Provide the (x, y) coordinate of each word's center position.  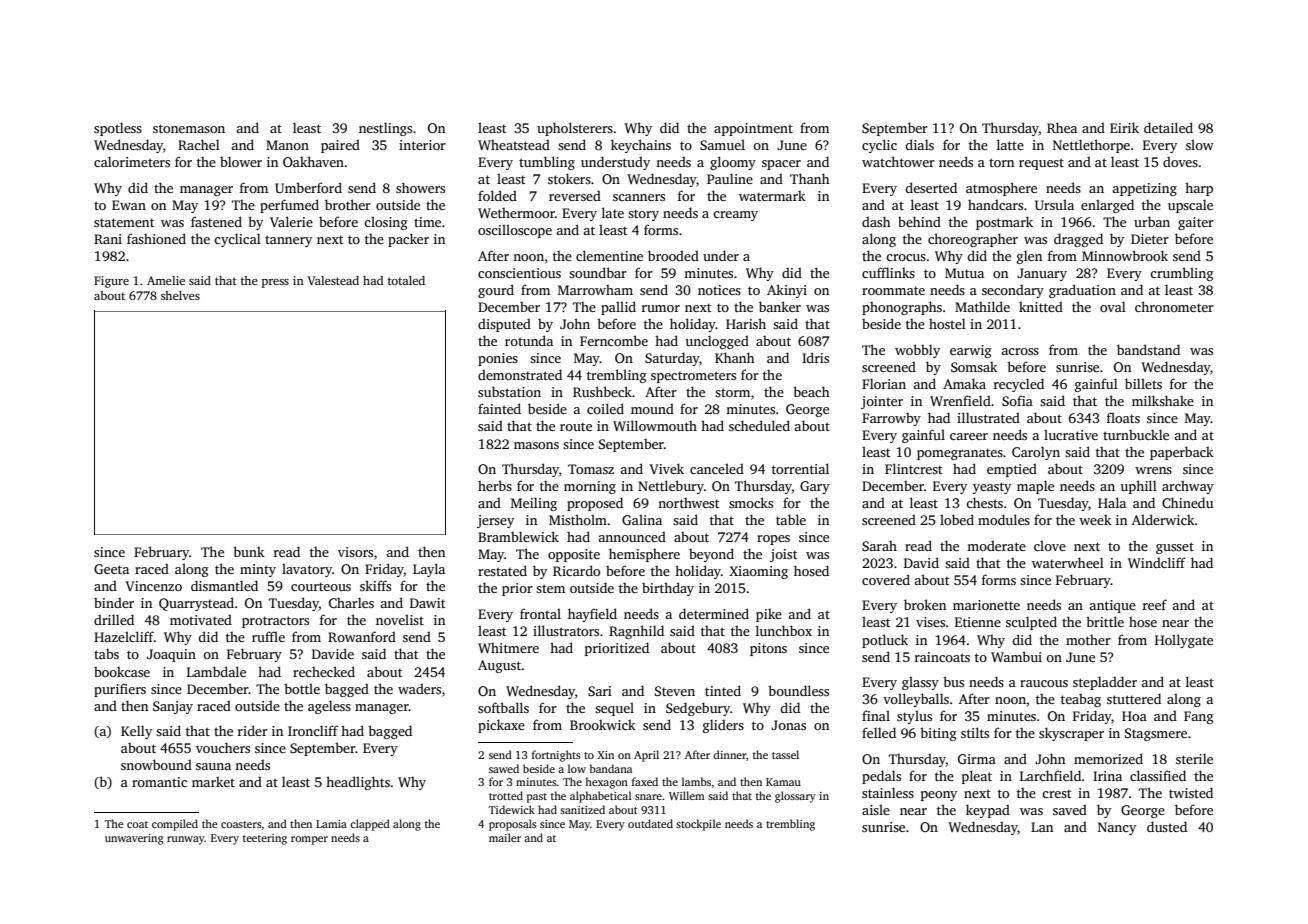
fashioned (156, 238)
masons (536, 445)
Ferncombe (614, 340)
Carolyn (1036, 453)
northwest (688, 503)
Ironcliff (313, 730)
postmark (1004, 223)
